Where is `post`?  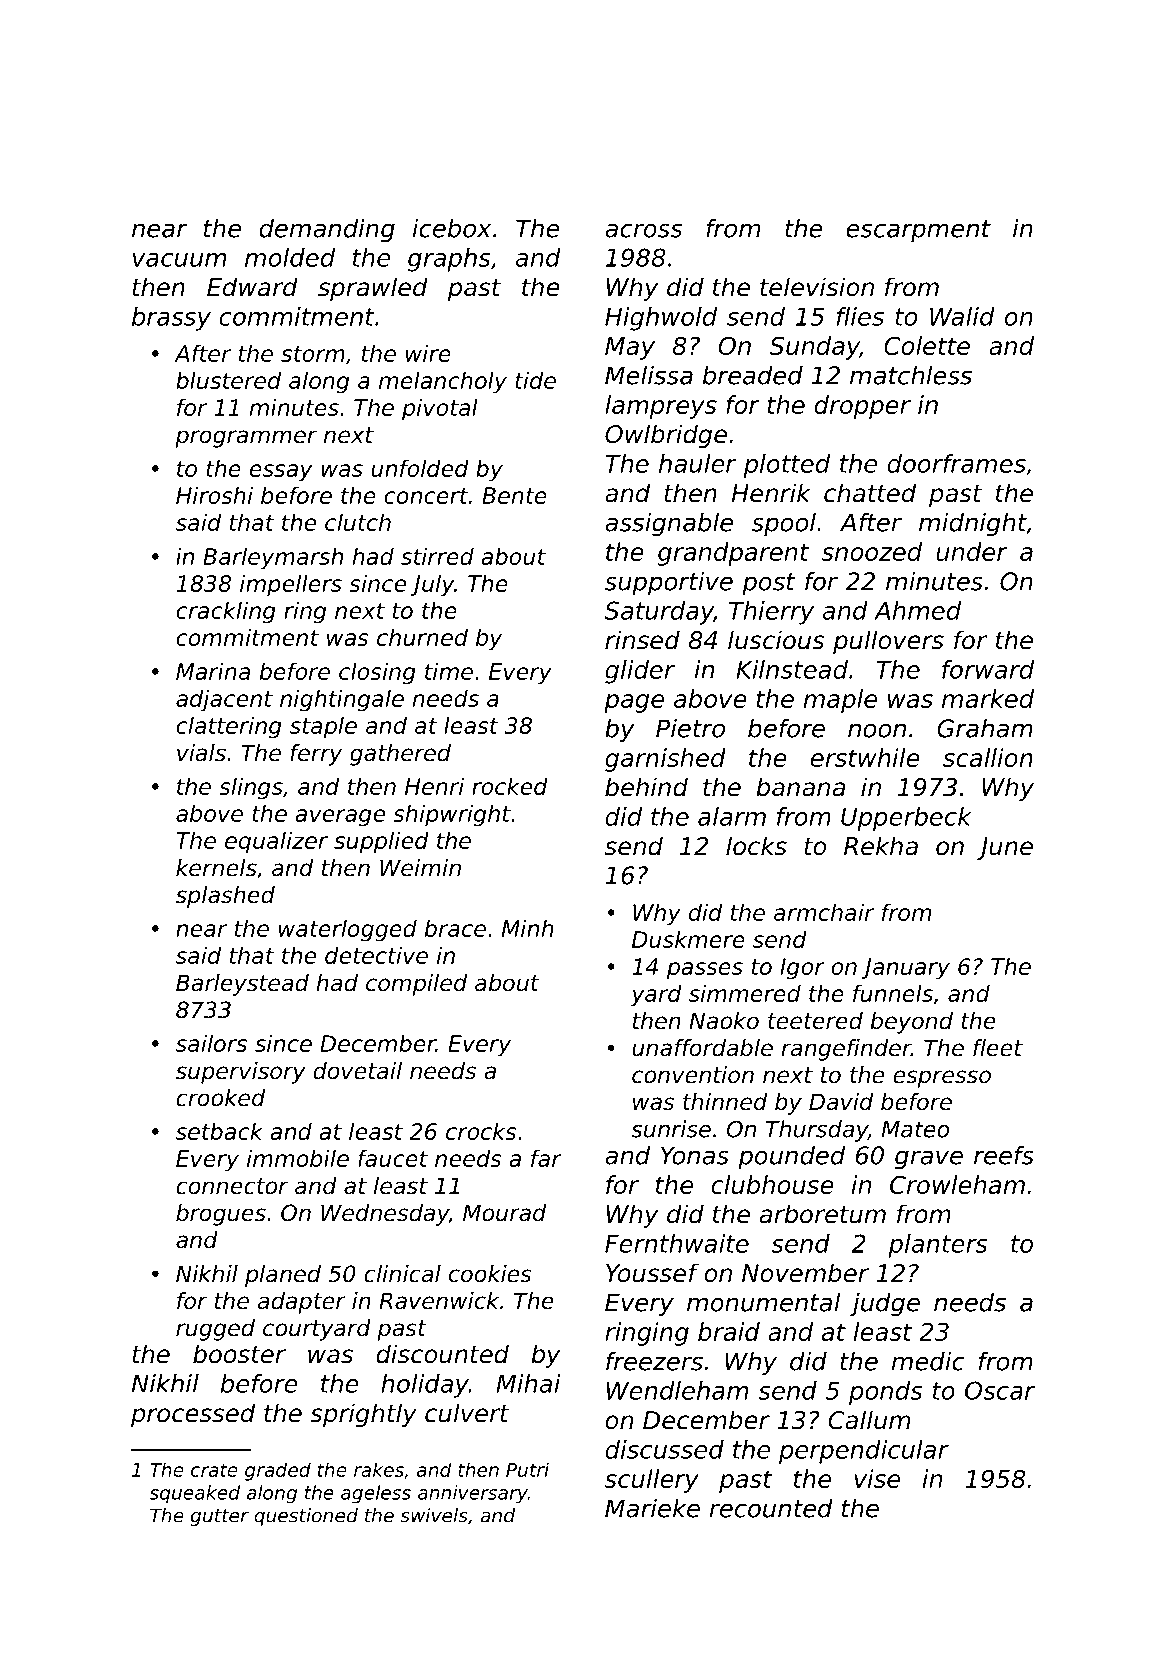
post is located at coordinates (769, 584).
